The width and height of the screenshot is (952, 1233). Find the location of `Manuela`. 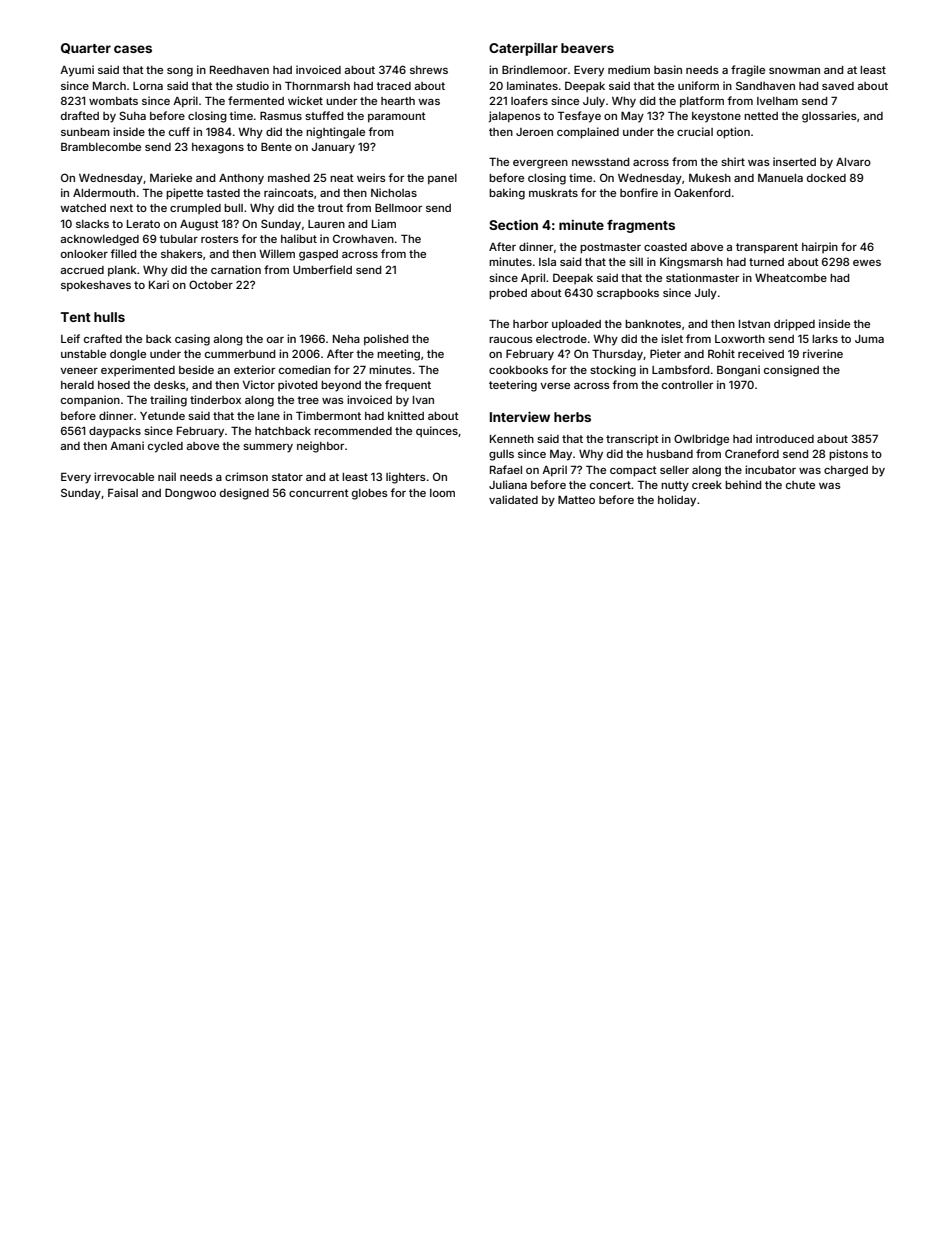

Manuela is located at coordinates (780, 178).
